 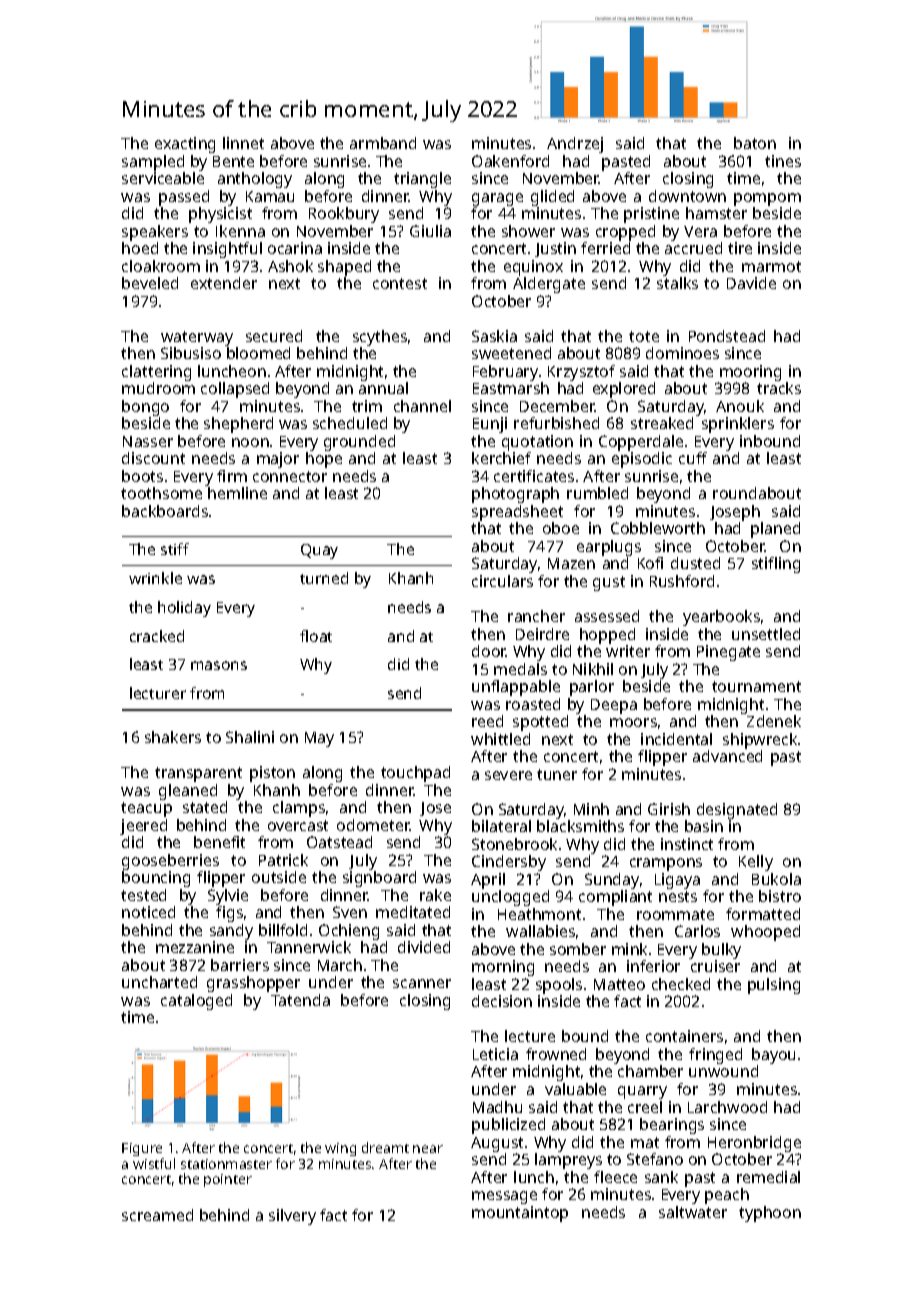 What do you see at coordinates (740, 406) in the image?
I see `Anouk` at bounding box center [740, 406].
